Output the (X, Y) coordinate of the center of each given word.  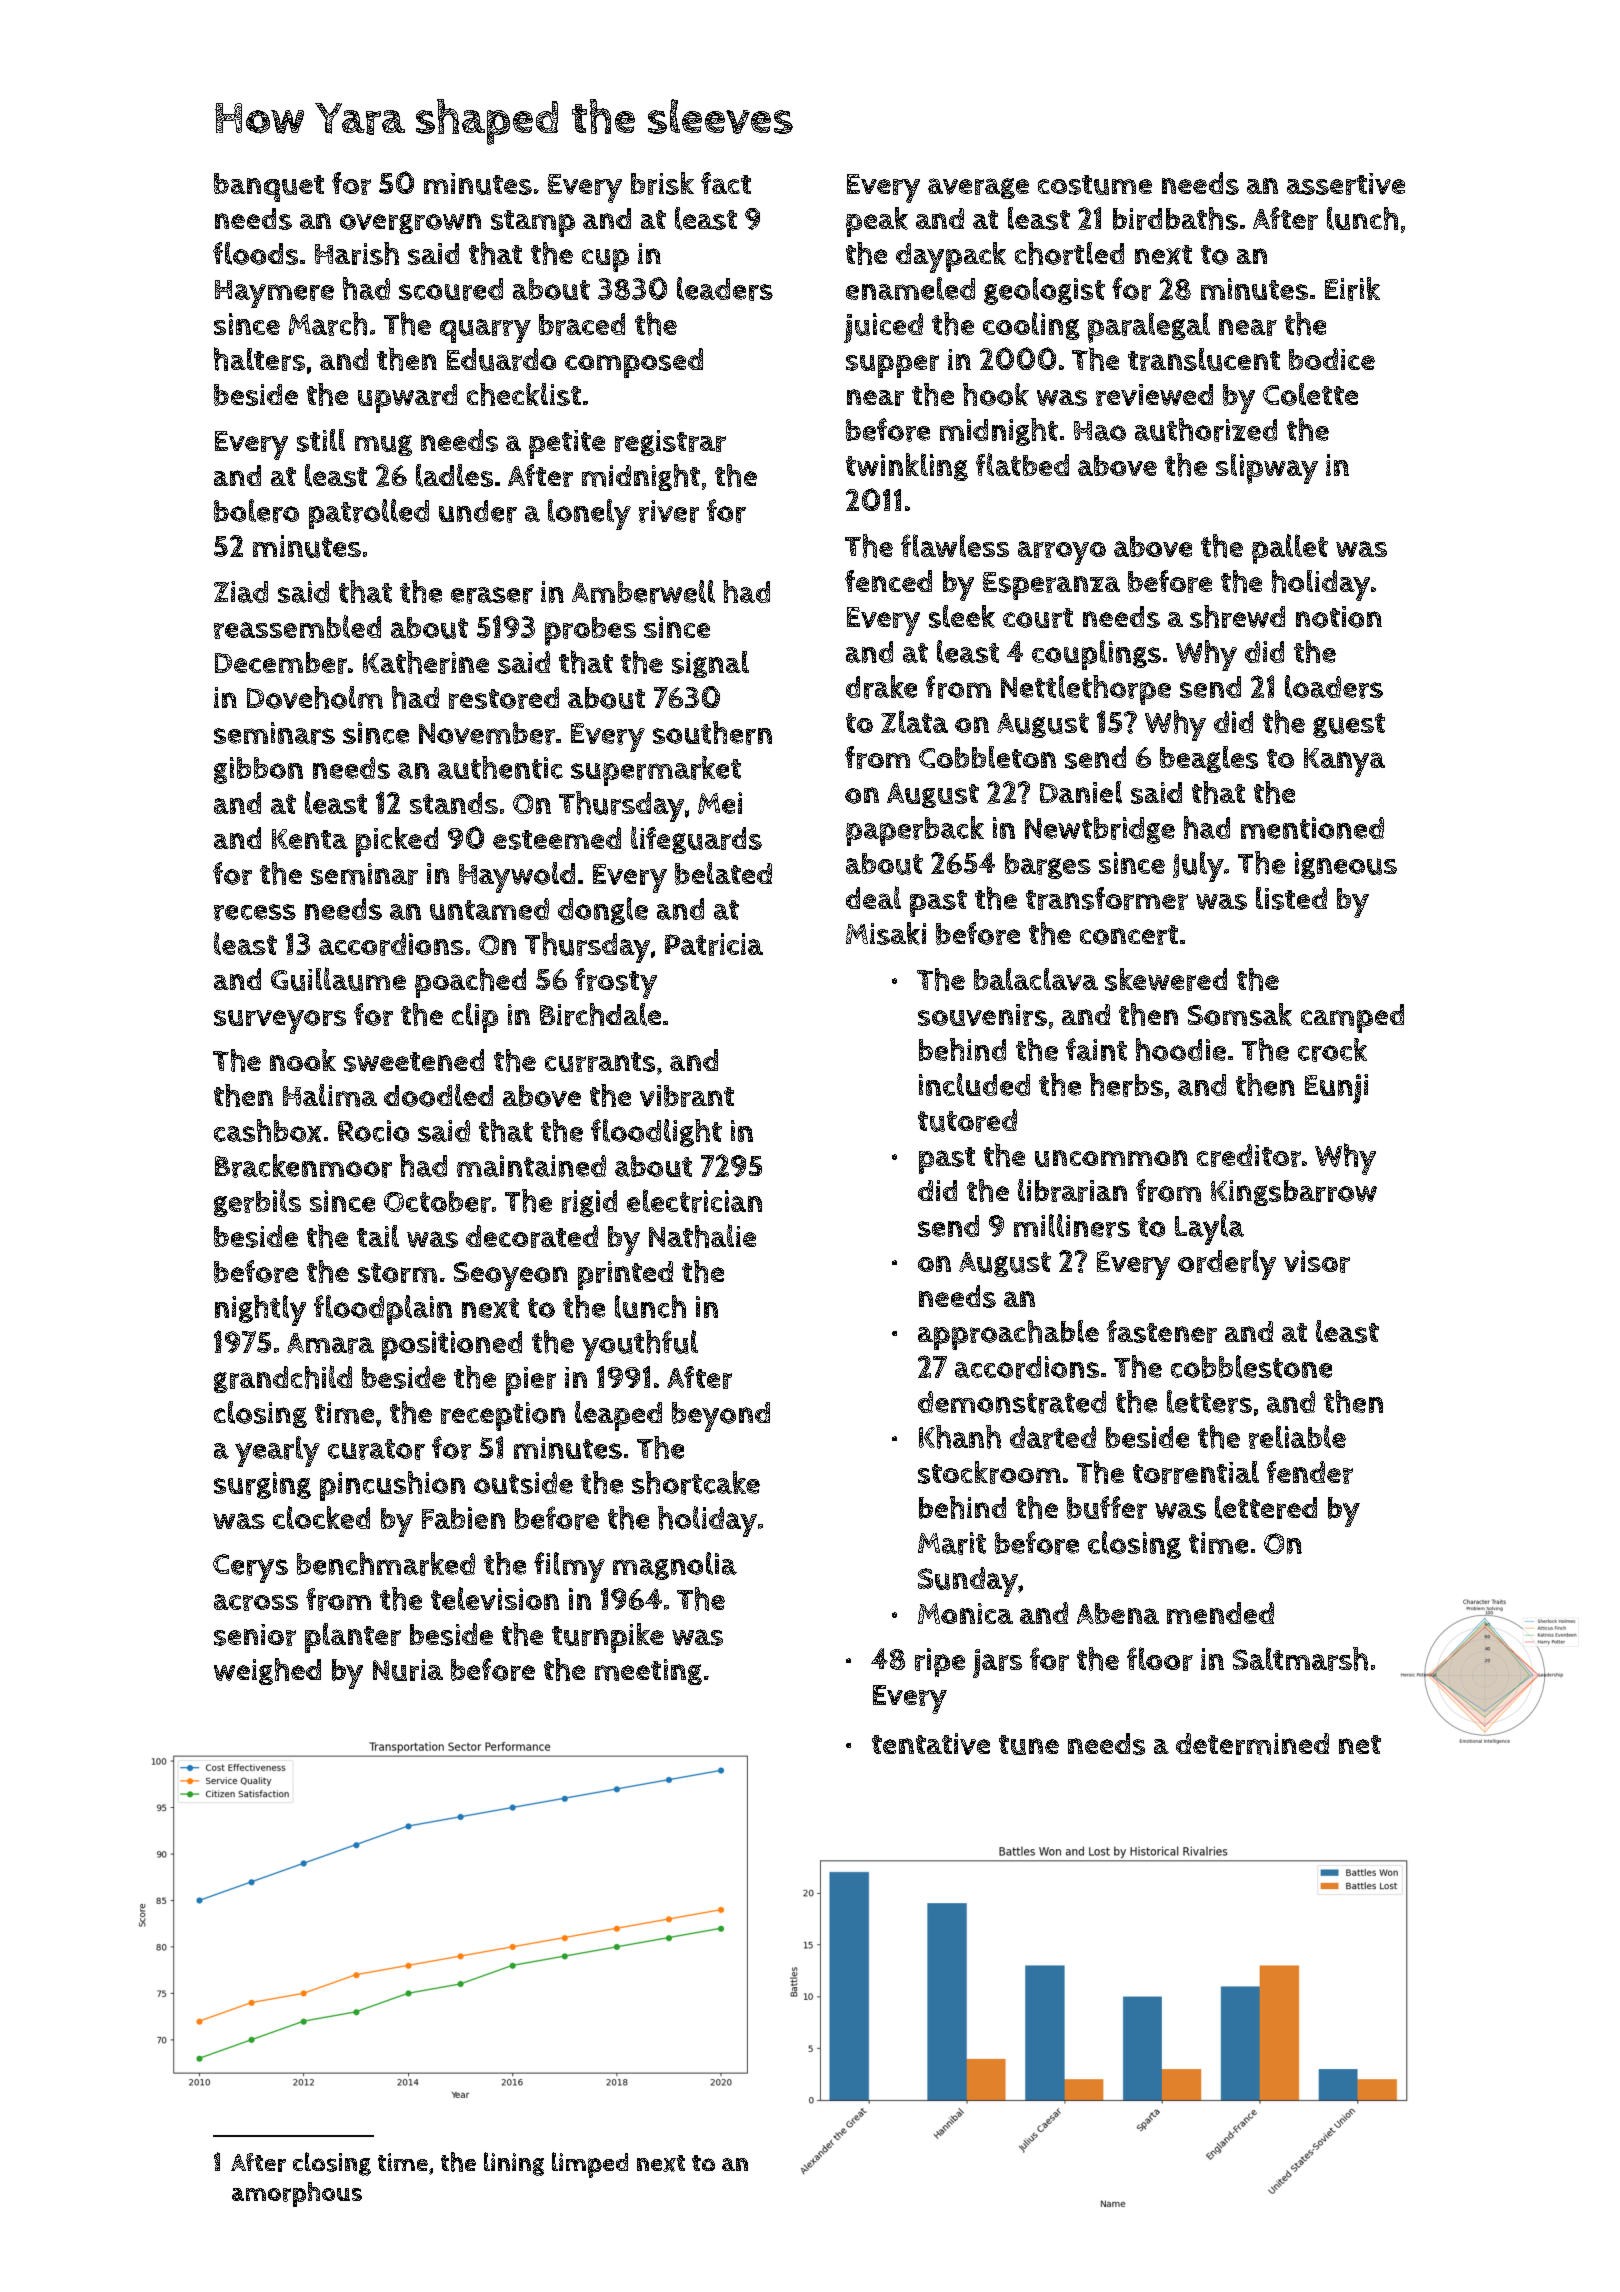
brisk (662, 183)
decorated (532, 1236)
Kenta (310, 839)
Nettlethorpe (1086, 690)
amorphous (297, 2194)
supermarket (656, 771)
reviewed (1154, 395)
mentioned (1312, 828)
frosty (616, 983)
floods (255, 253)
